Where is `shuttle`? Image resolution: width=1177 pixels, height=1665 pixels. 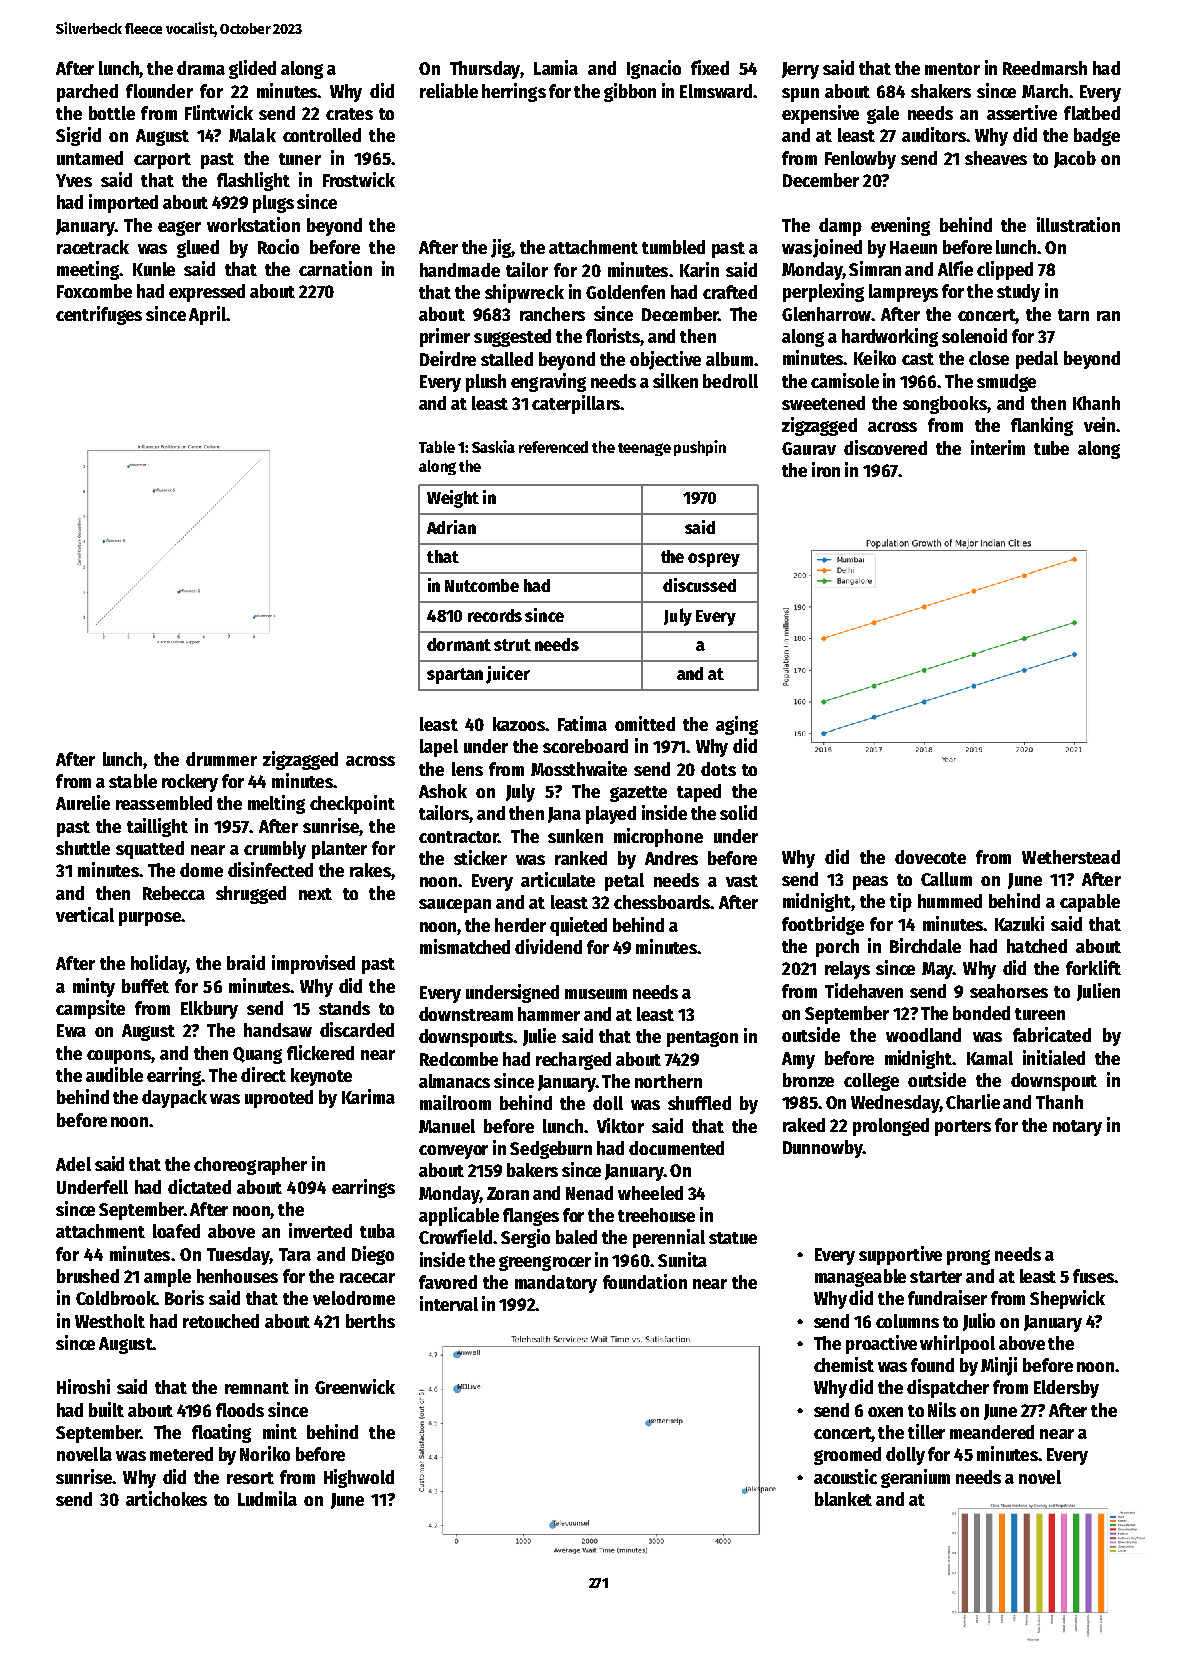
shuttle is located at coordinates (83, 848).
